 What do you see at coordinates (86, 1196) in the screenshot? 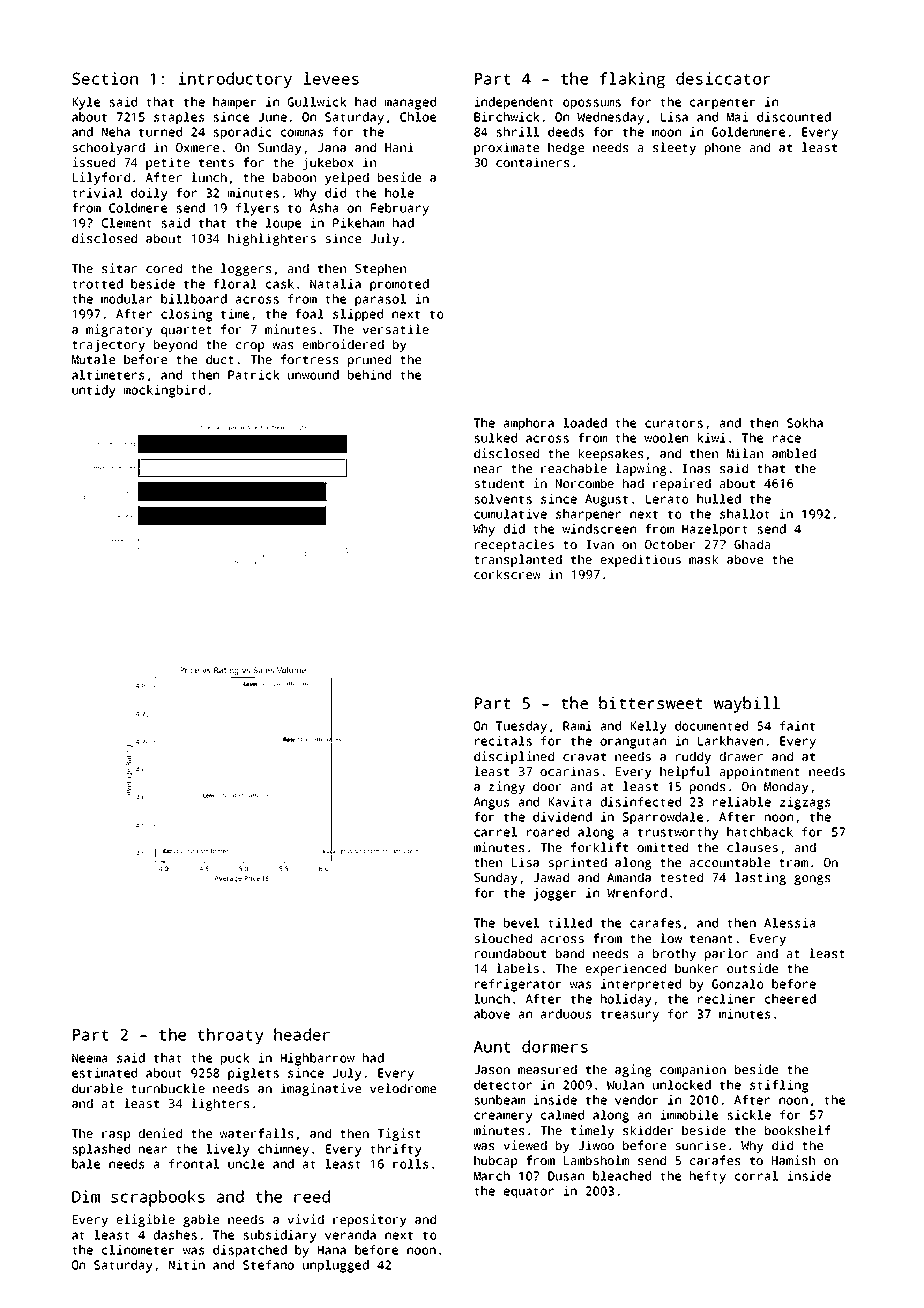
I see `Dim` at bounding box center [86, 1196].
